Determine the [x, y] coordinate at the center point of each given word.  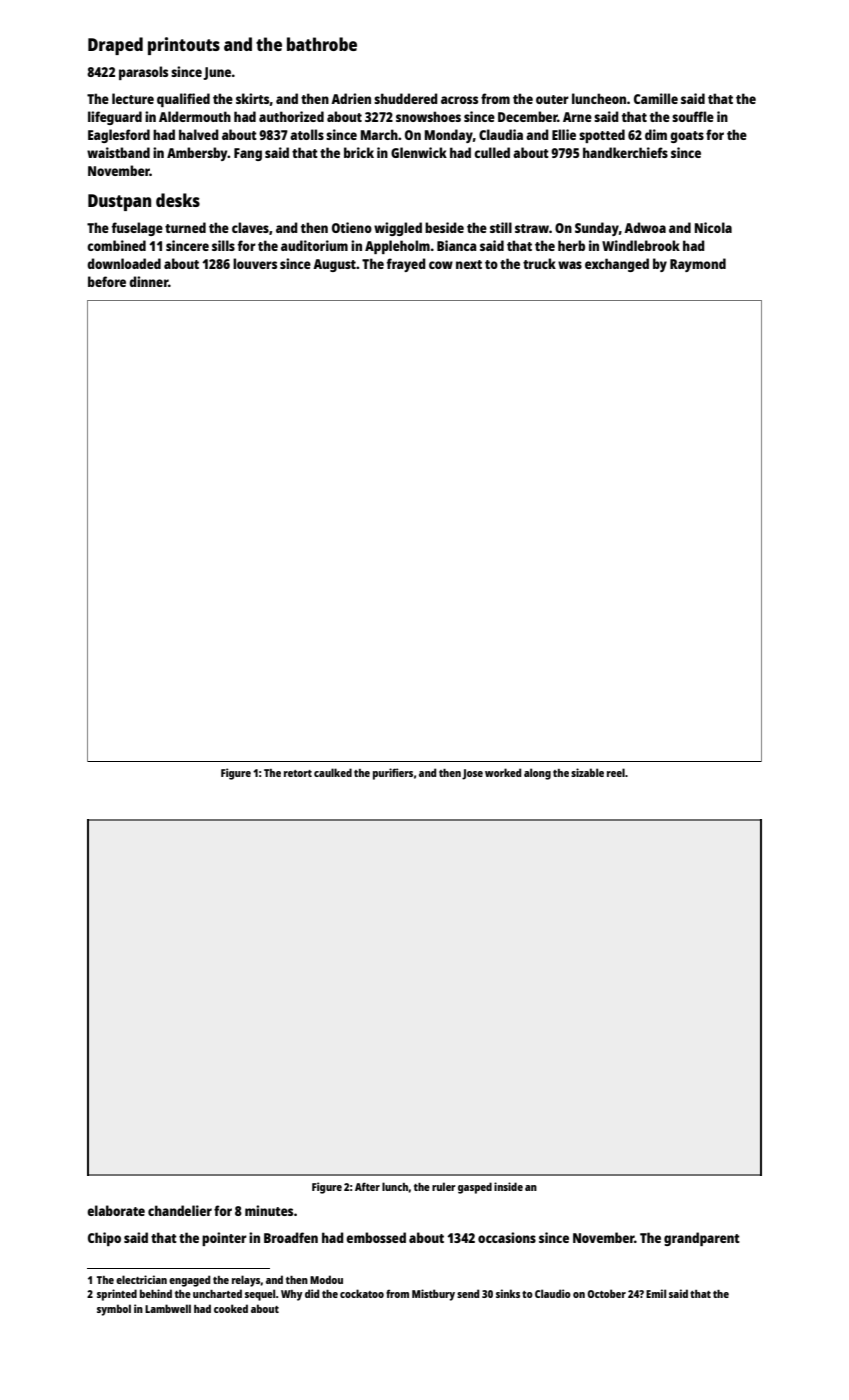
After [367, 1186]
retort [298, 773]
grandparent [702, 1239]
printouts [184, 46]
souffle [693, 116]
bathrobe [322, 44]
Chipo [104, 1239]
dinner [148, 281]
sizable [587, 772]
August [334, 265]
